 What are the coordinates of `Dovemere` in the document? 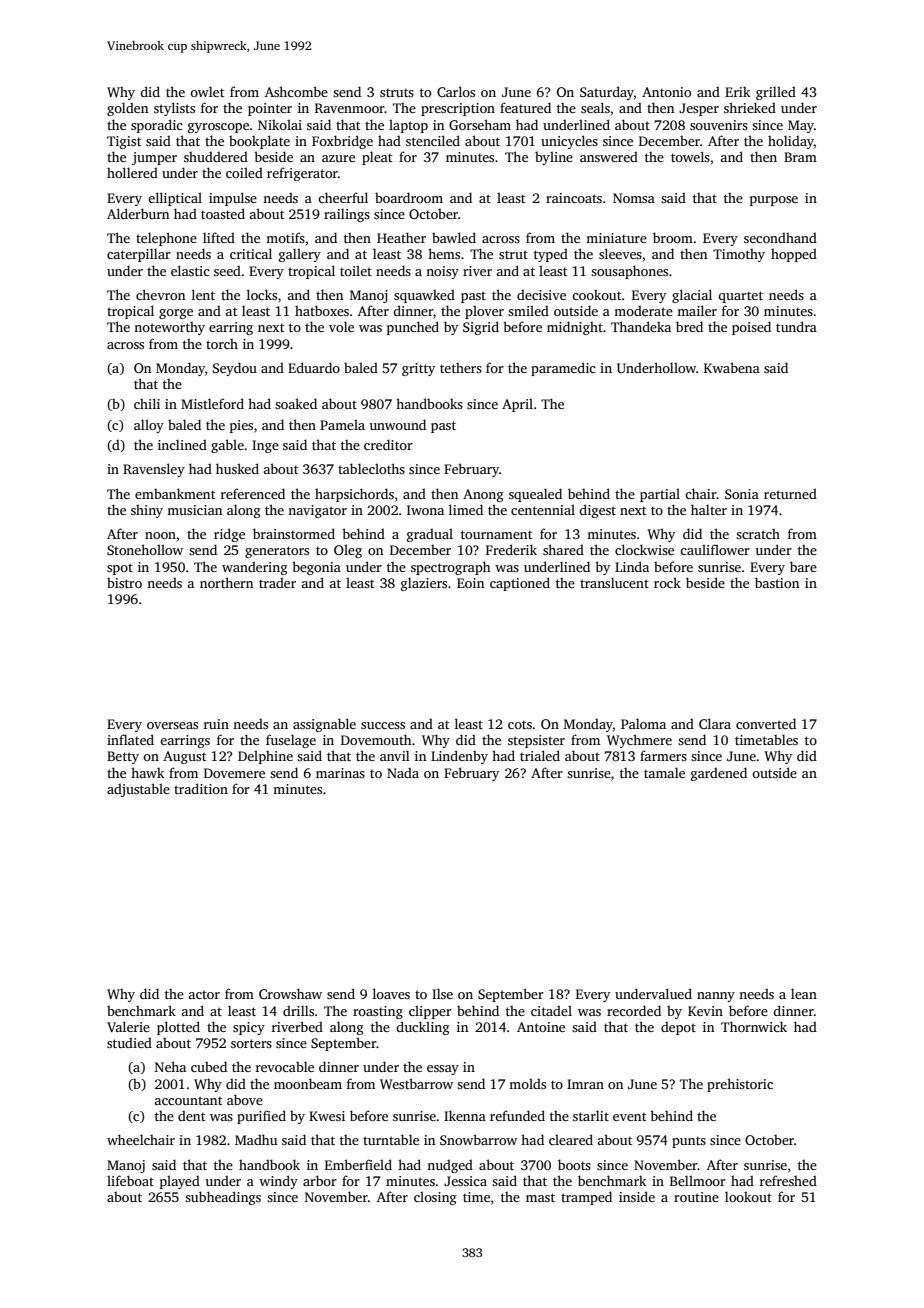 It's located at (234, 773).
